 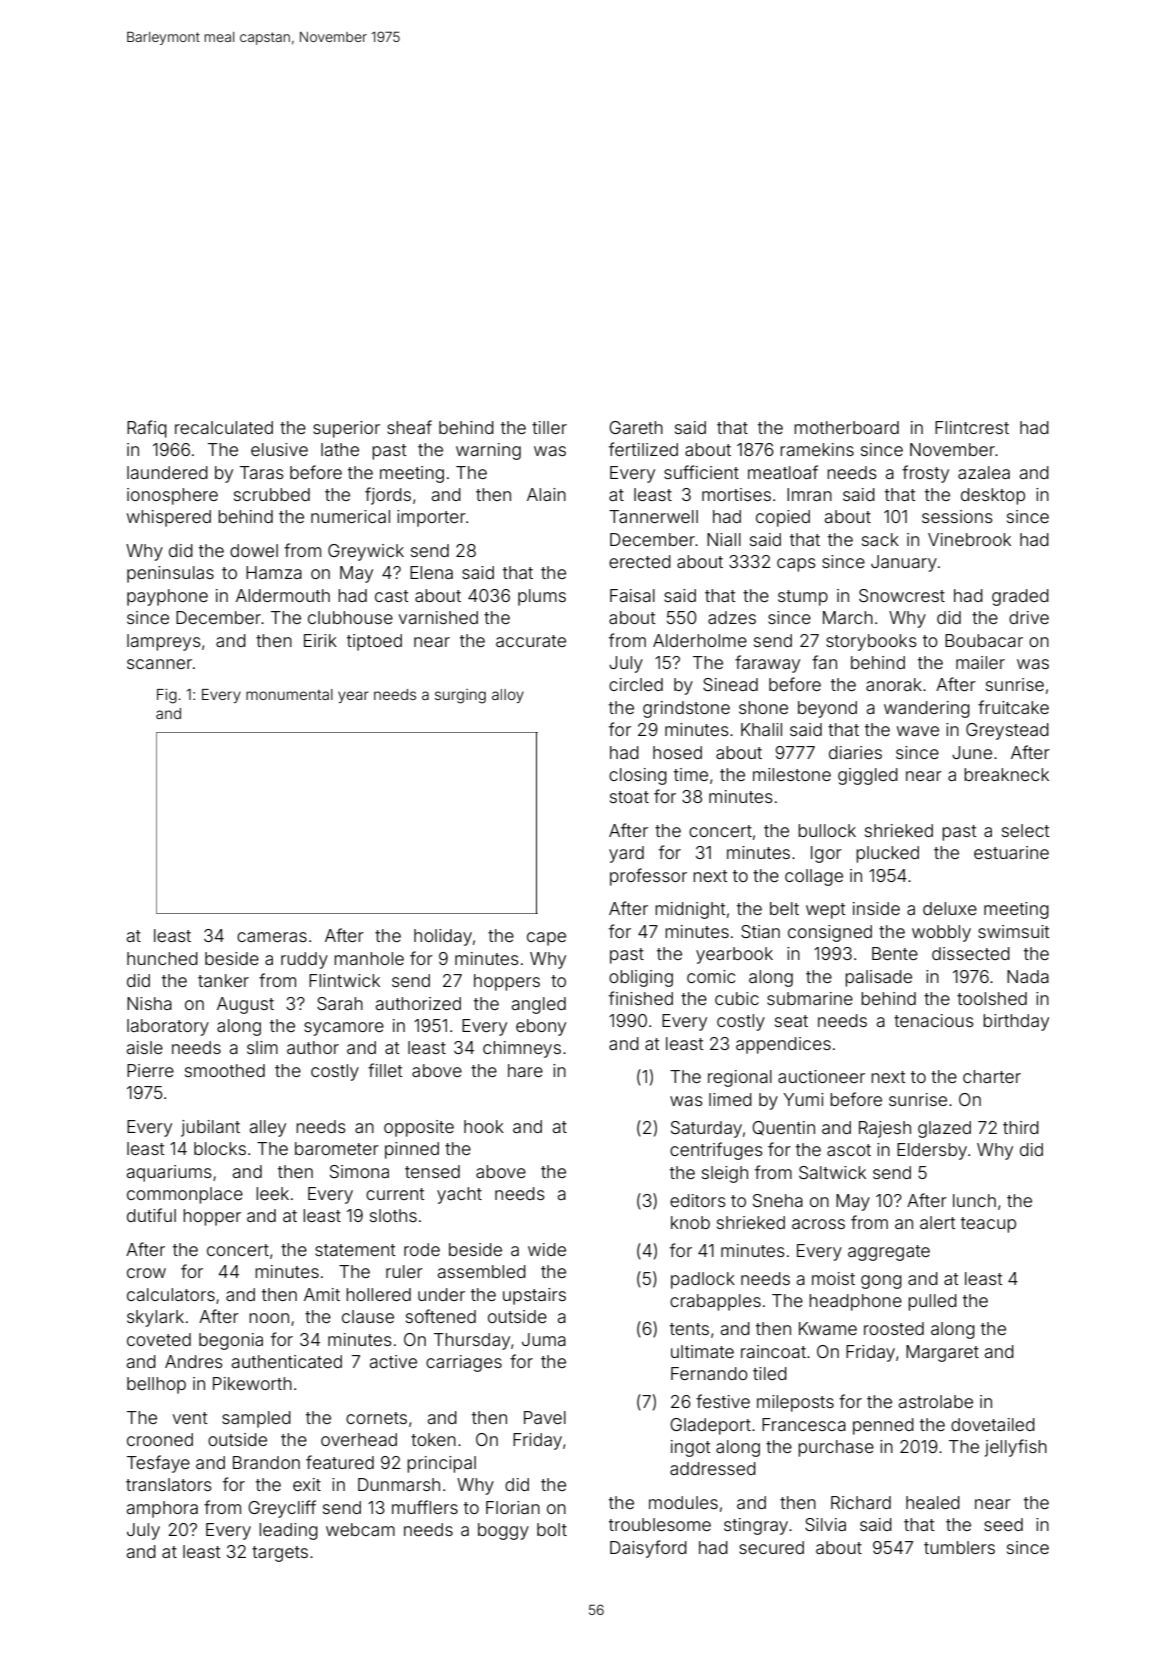 I want to click on boggy, so click(x=503, y=1531).
